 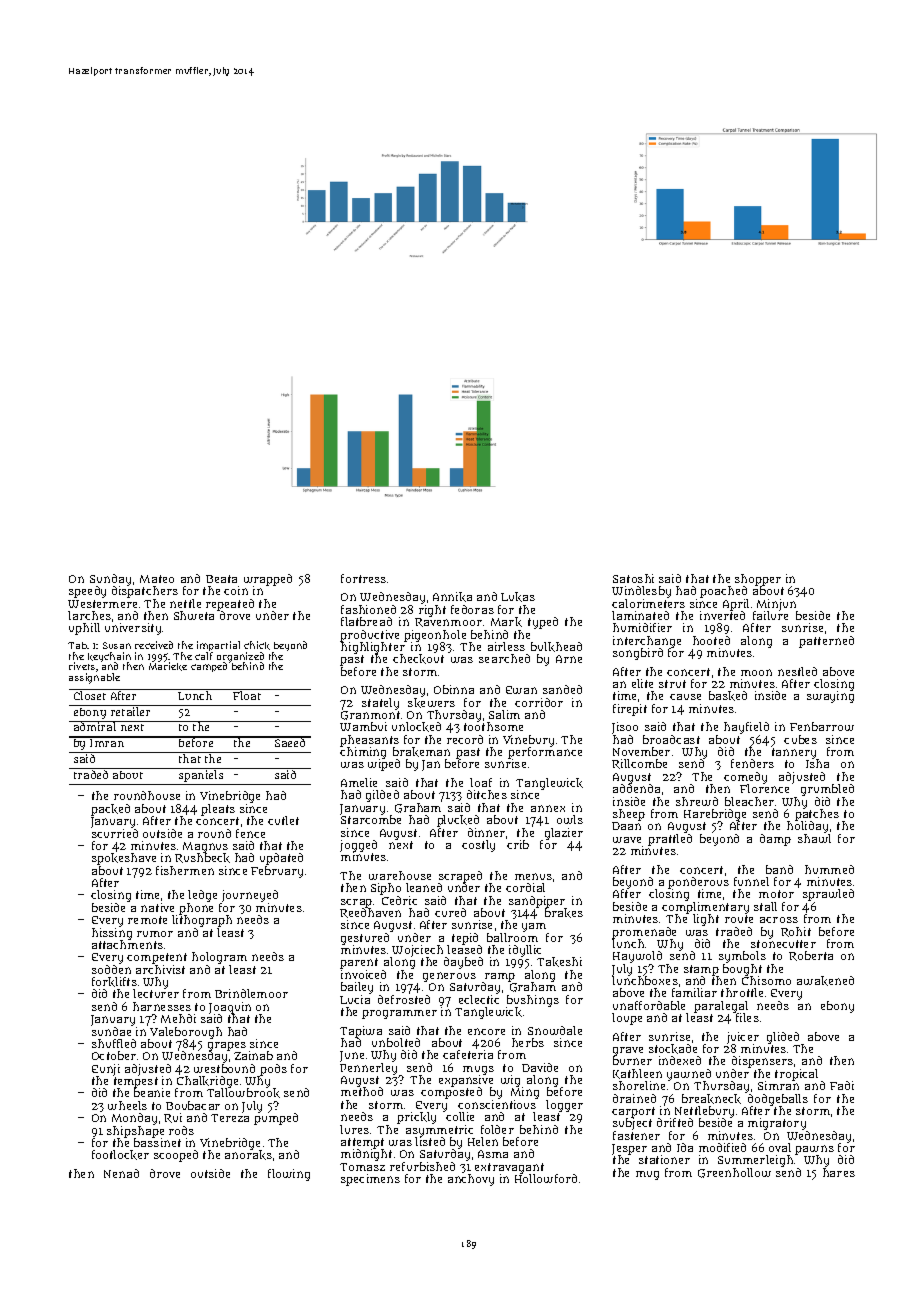 What do you see at coordinates (627, 840) in the document?
I see `wave` at bounding box center [627, 840].
